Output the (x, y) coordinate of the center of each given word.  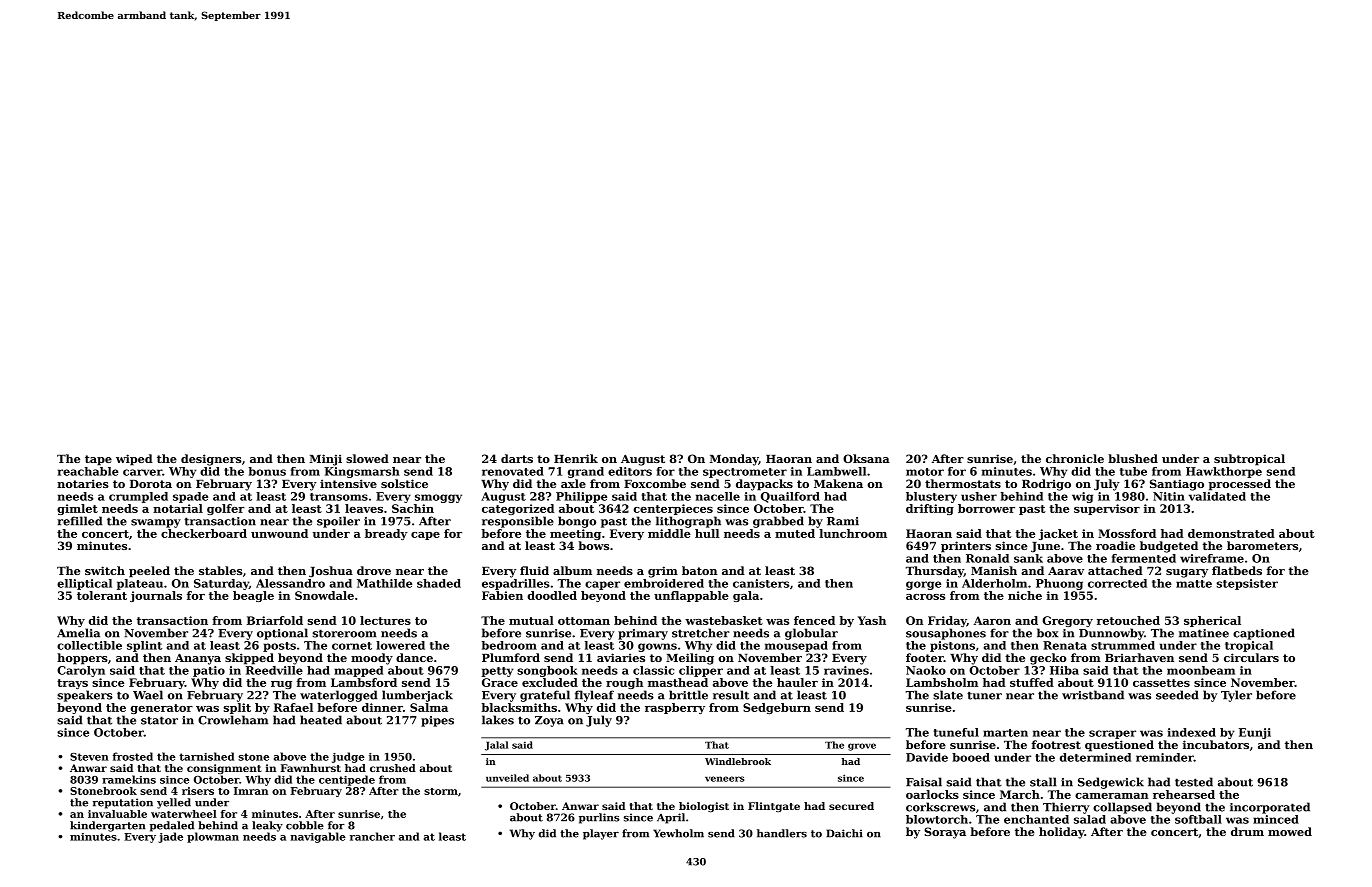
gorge (923, 585)
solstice (404, 483)
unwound (279, 533)
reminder (1165, 757)
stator (159, 720)
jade (171, 837)
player (601, 834)
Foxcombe (655, 483)
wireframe (1212, 558)
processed (1240, 485)
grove (862, 747)
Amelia (78, 633)
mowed (1290, 831)
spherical (1212, 621)
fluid (534, 570)
